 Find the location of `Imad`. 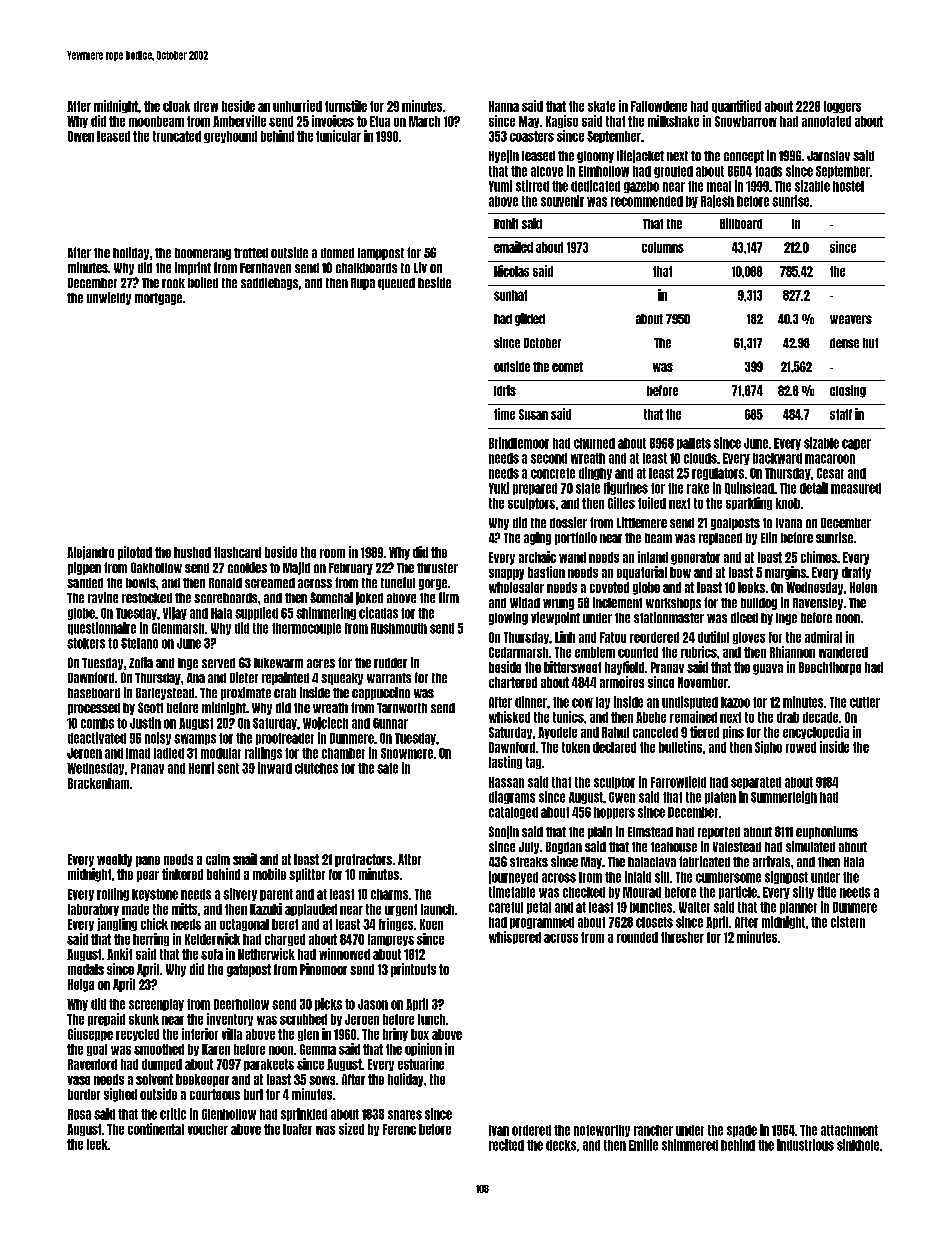

Imad is located at coordinates (138, 753).
